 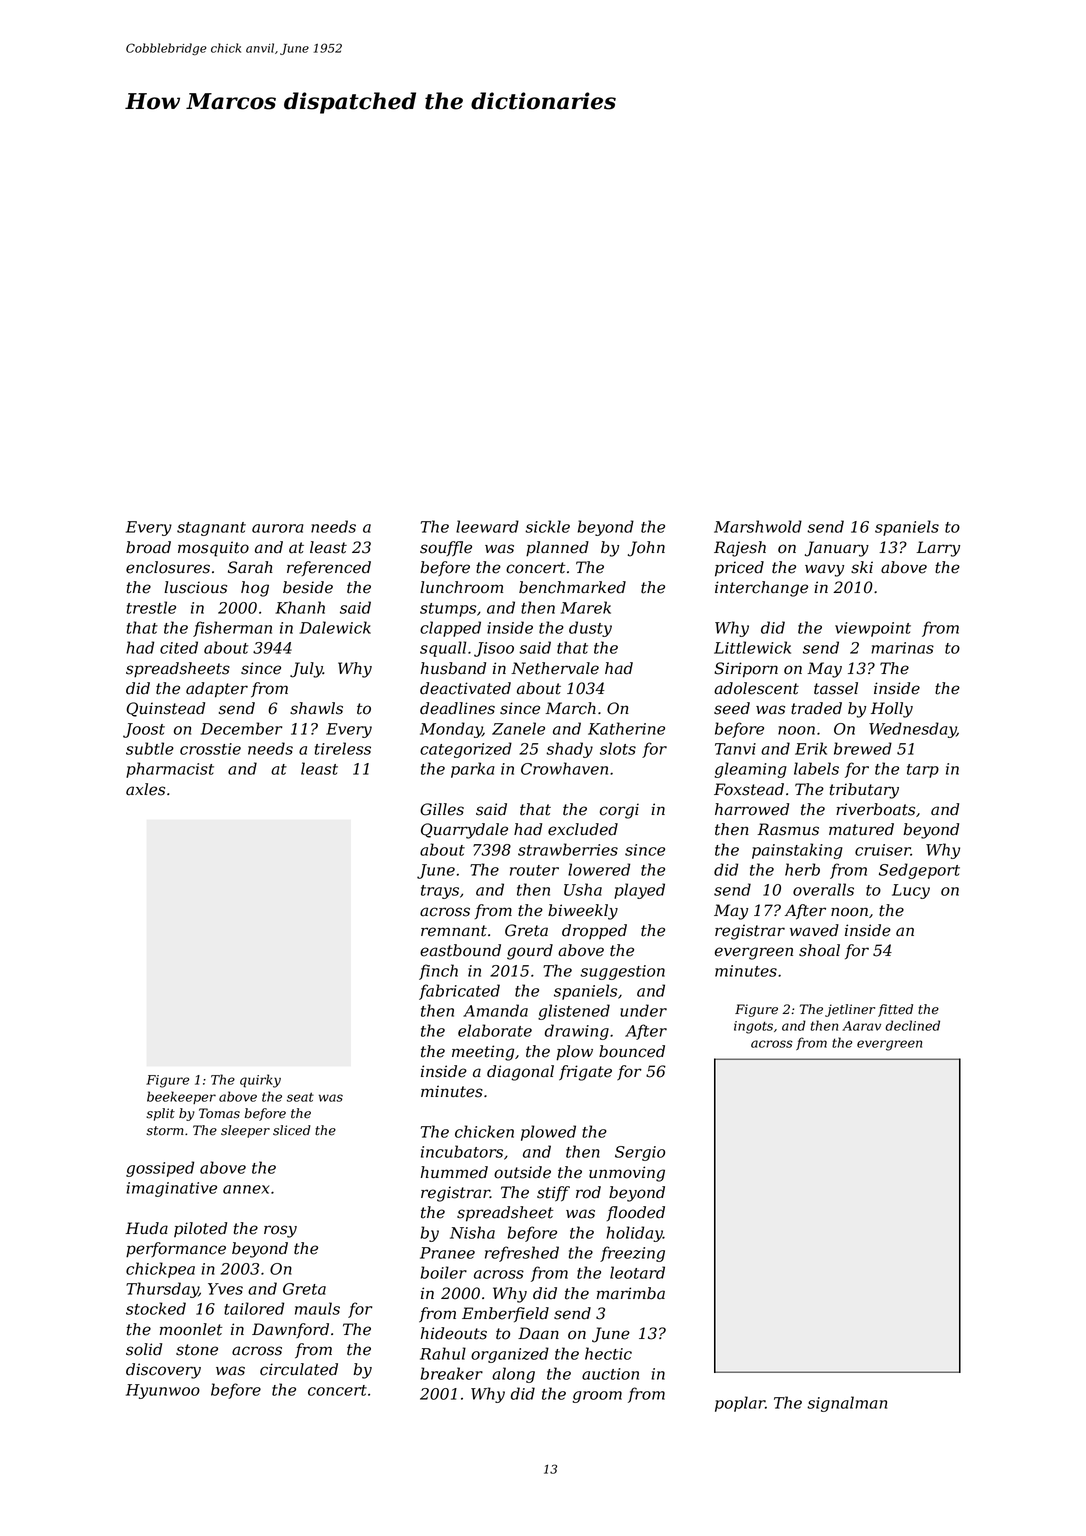 I want to click on leeward, so click(x=487, y=526).
